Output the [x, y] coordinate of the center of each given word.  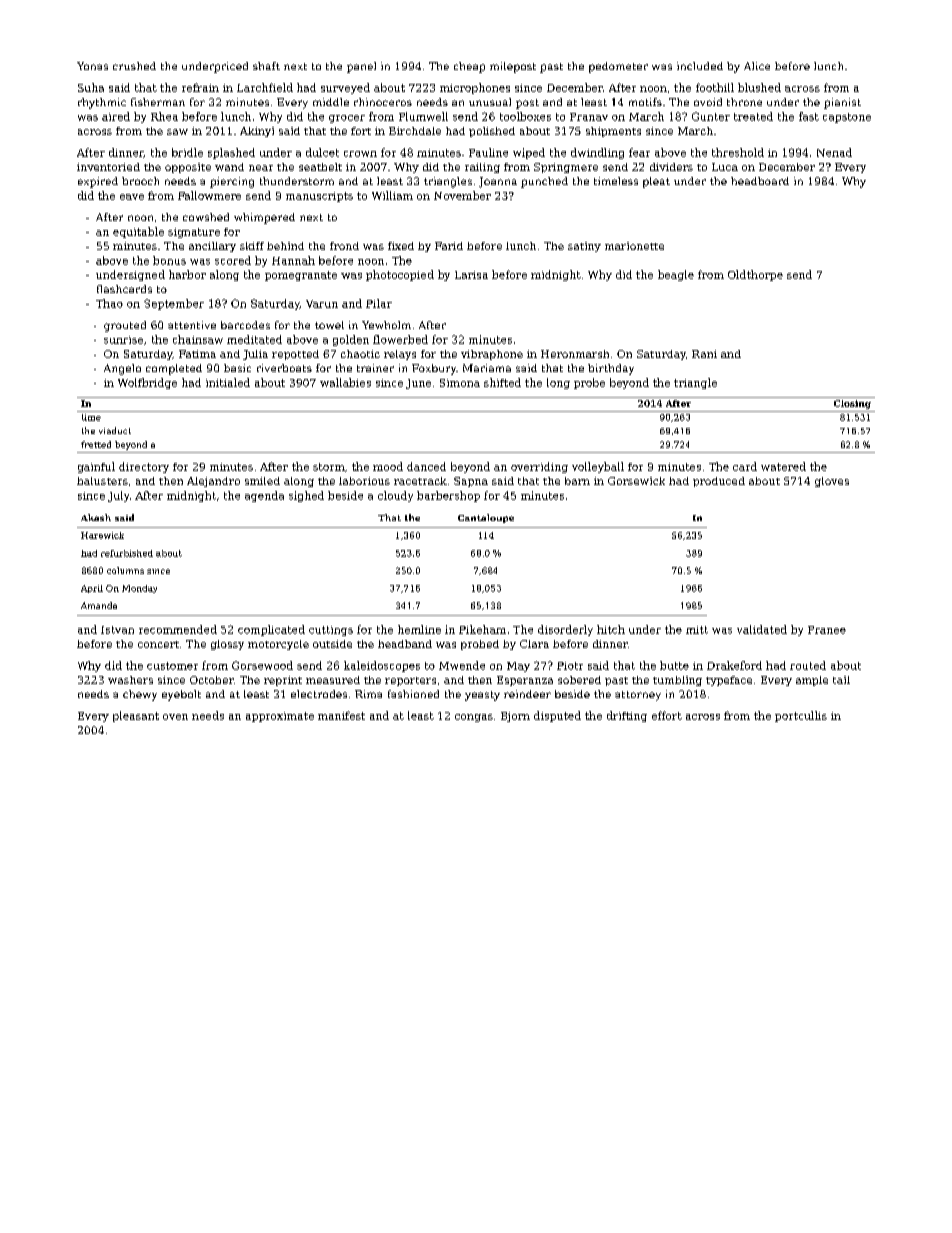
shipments [613, 132]
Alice [757, 66]
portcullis [801, 716]
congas [474, 718]
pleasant [136, 716]
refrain [200, 87]
